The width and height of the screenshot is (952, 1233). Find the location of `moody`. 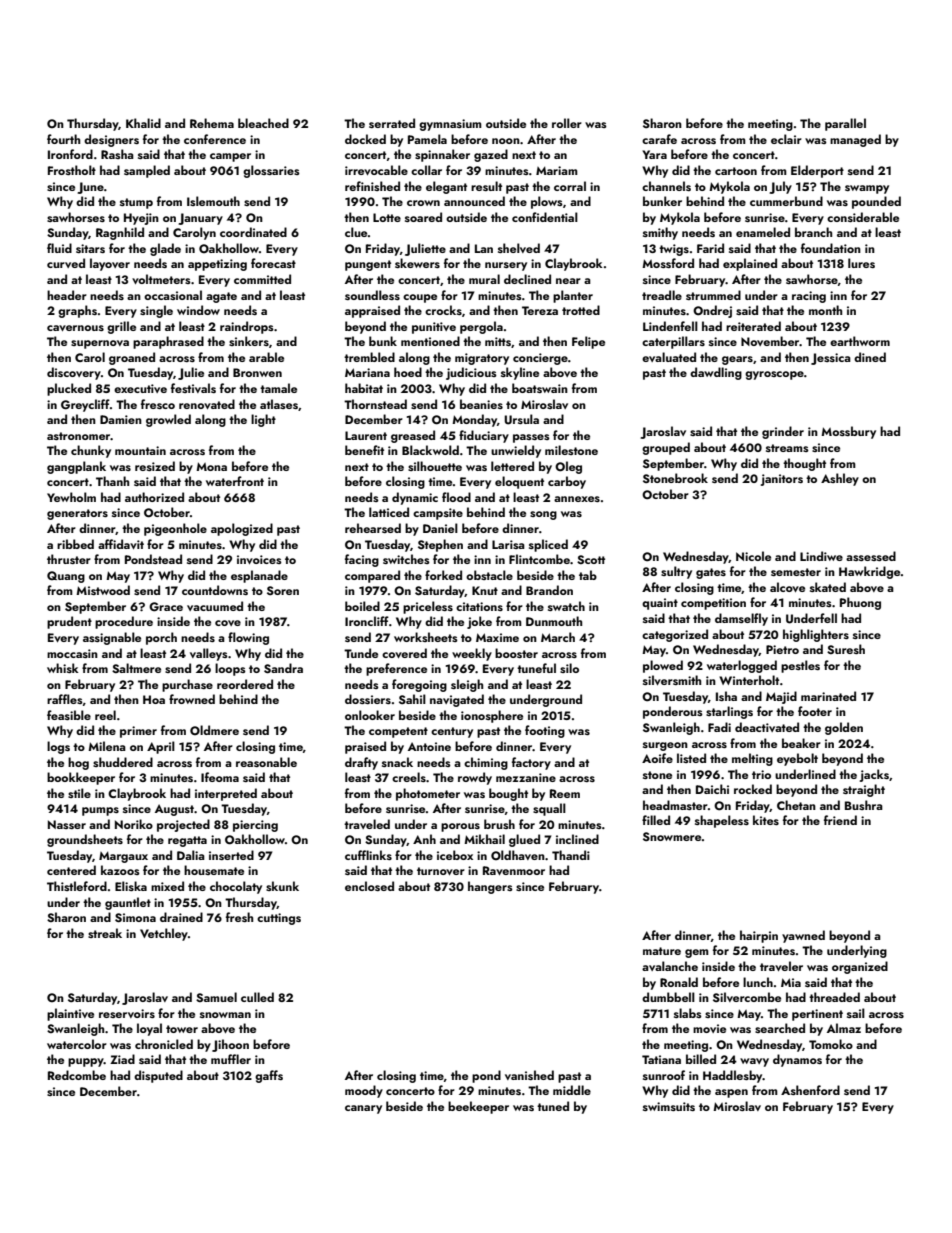

moody is located at coordinates (364, 1091).
